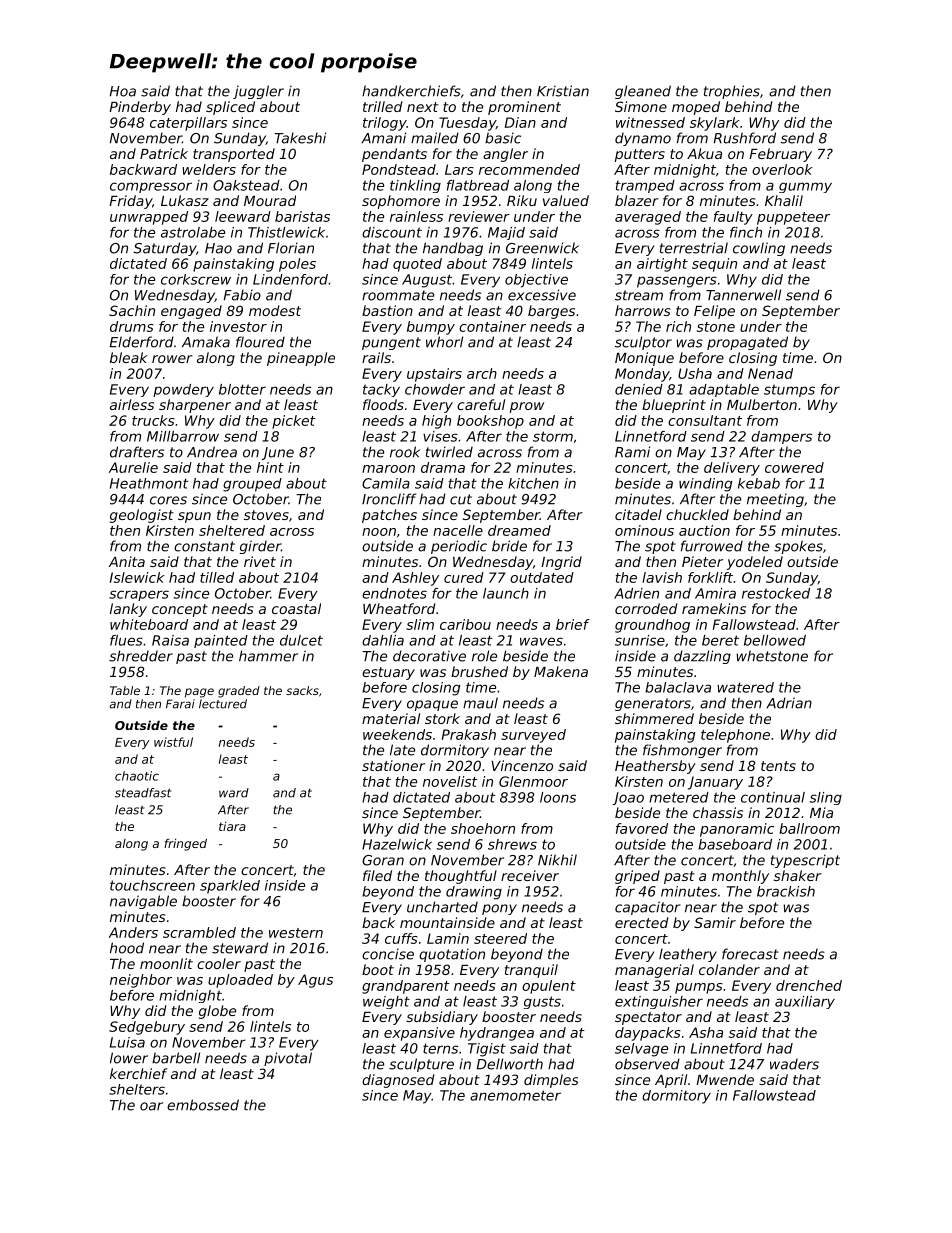 The width and height of the image is (952, 1233). I want to click on puppeteer, so click(793, 218).
